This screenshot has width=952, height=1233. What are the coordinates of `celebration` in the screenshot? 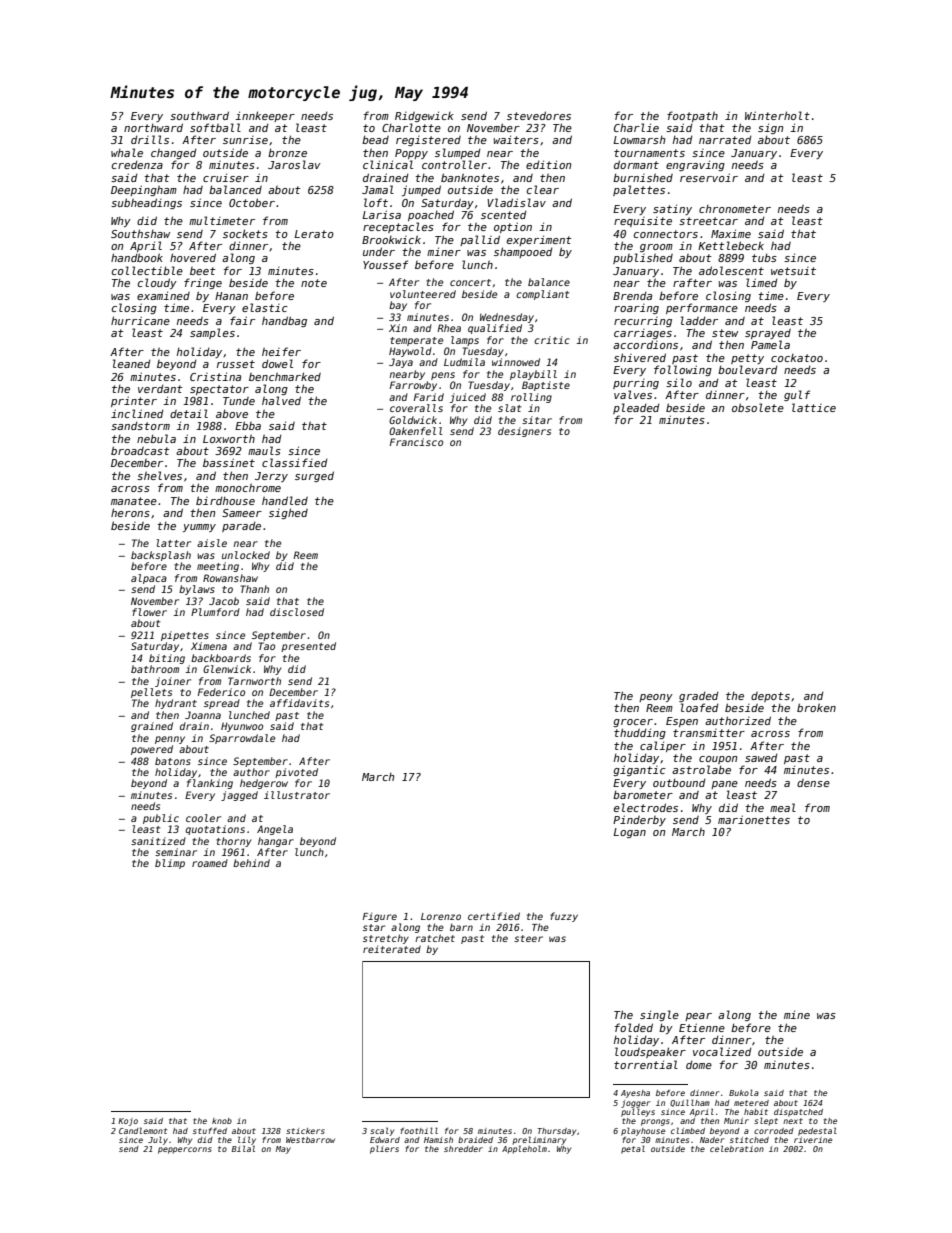 It's located at (737, 1149).
